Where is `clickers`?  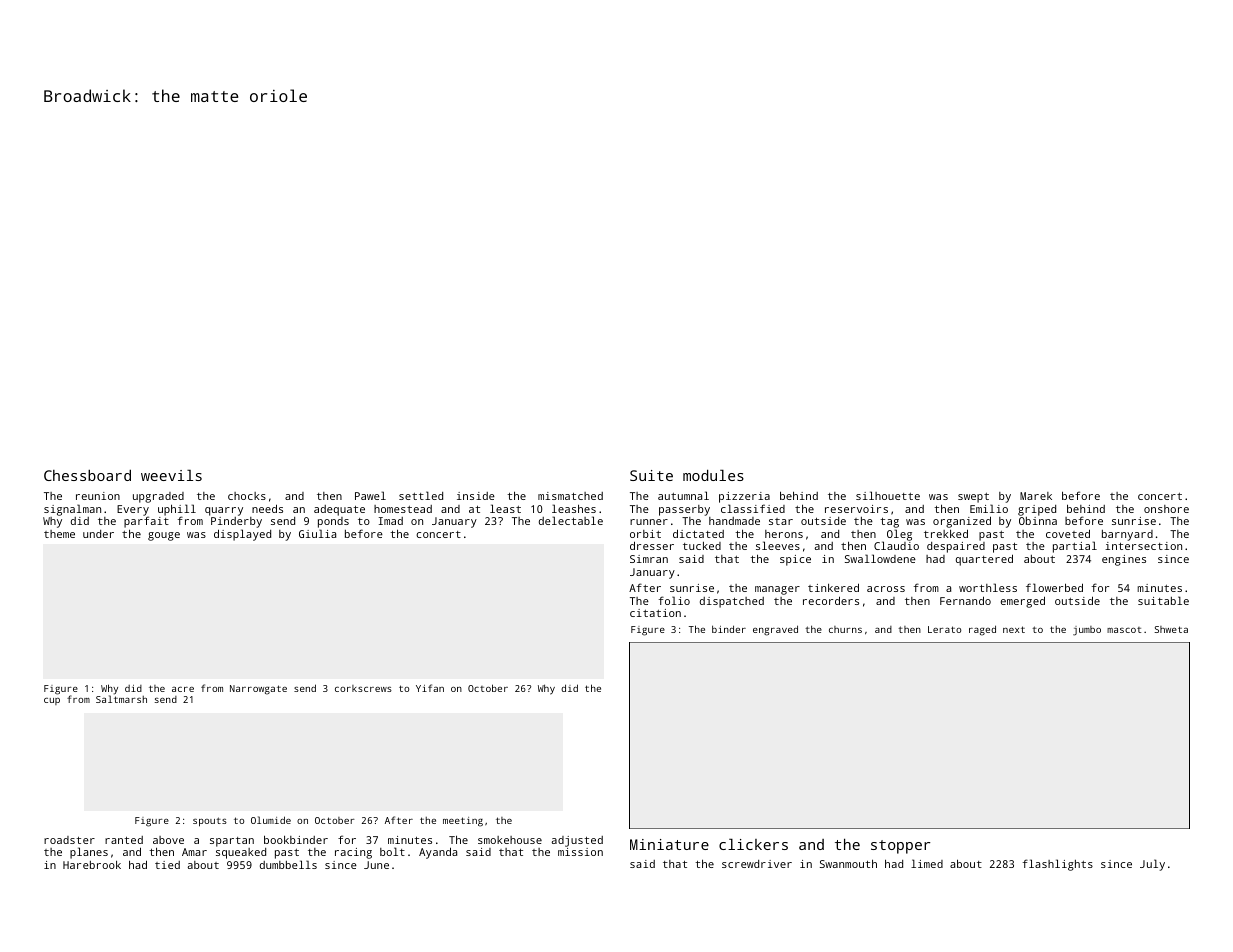
clickers is located at coordinates (753, 844).
